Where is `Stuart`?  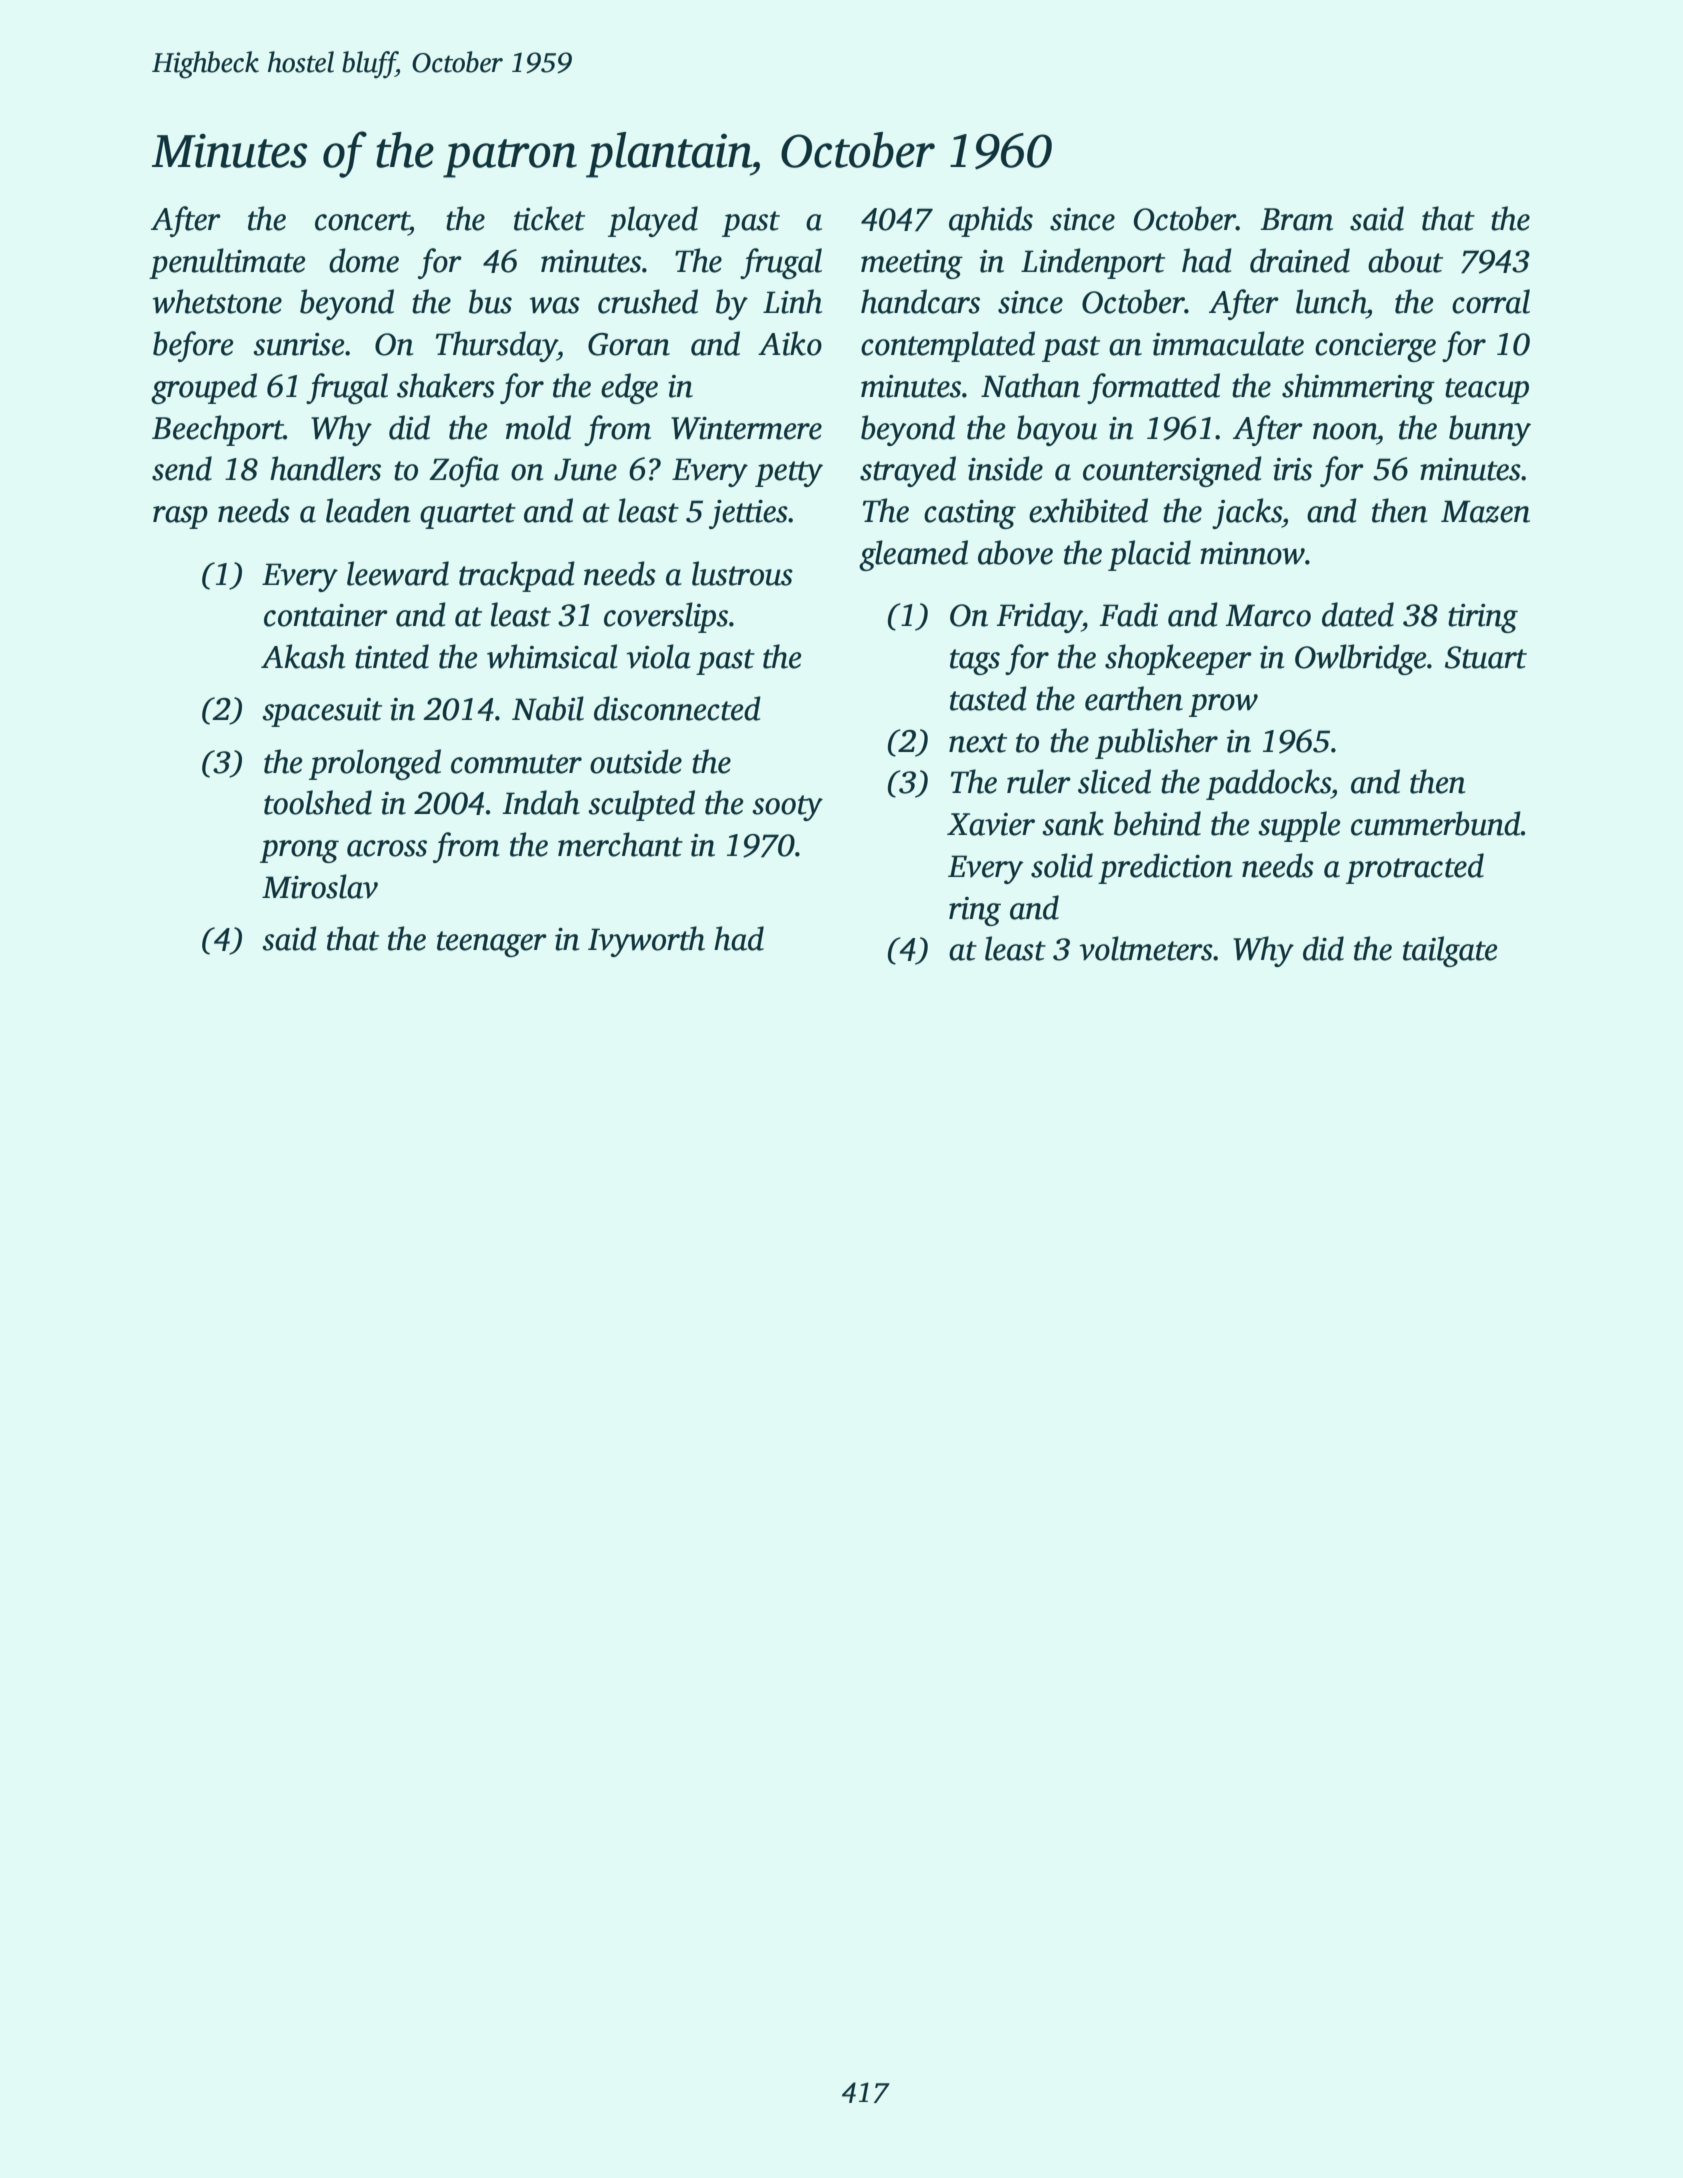 Stuart is located at coordinates (1486, 657).
